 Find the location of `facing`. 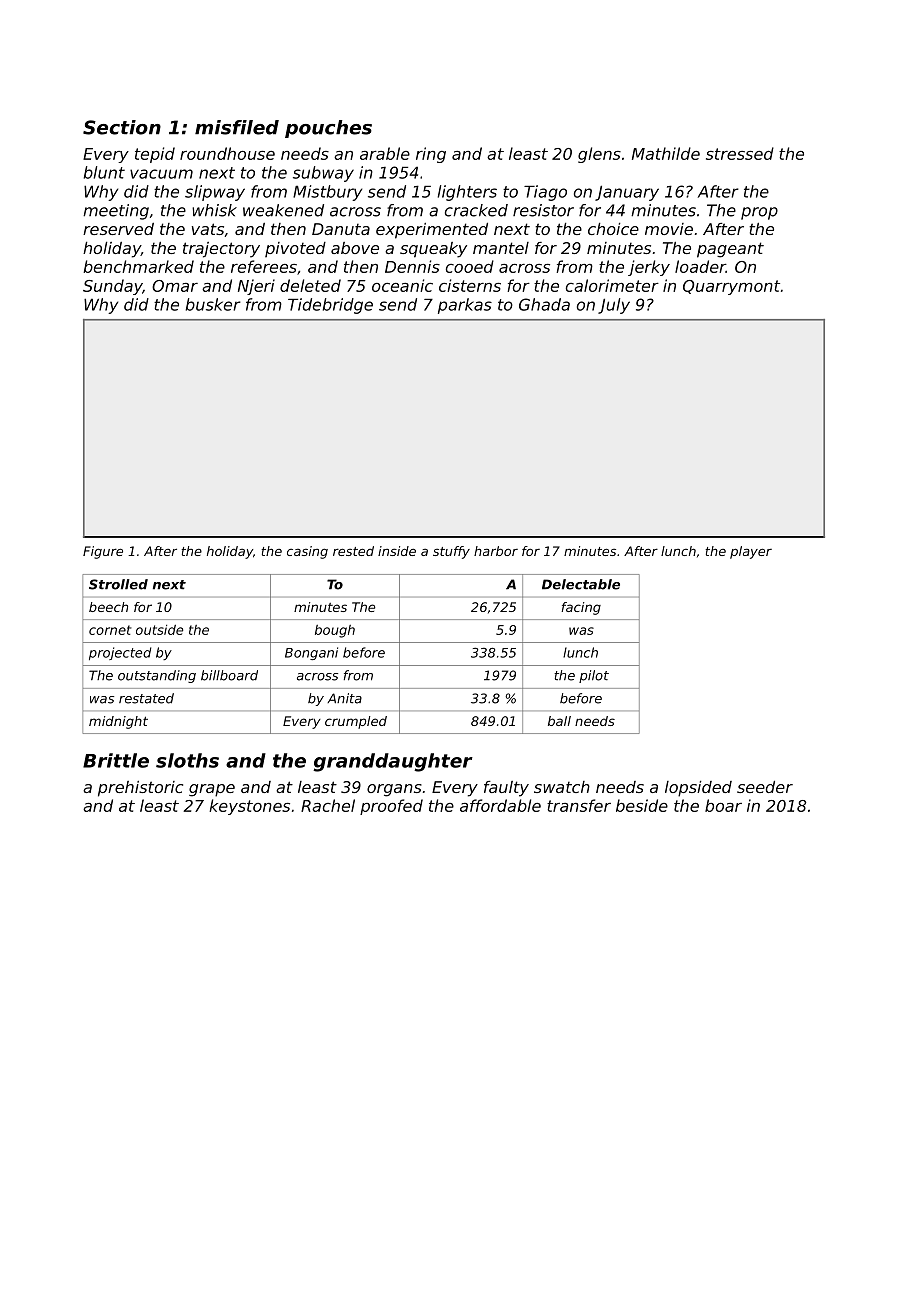

facing is located at coordinates (581, 608).
